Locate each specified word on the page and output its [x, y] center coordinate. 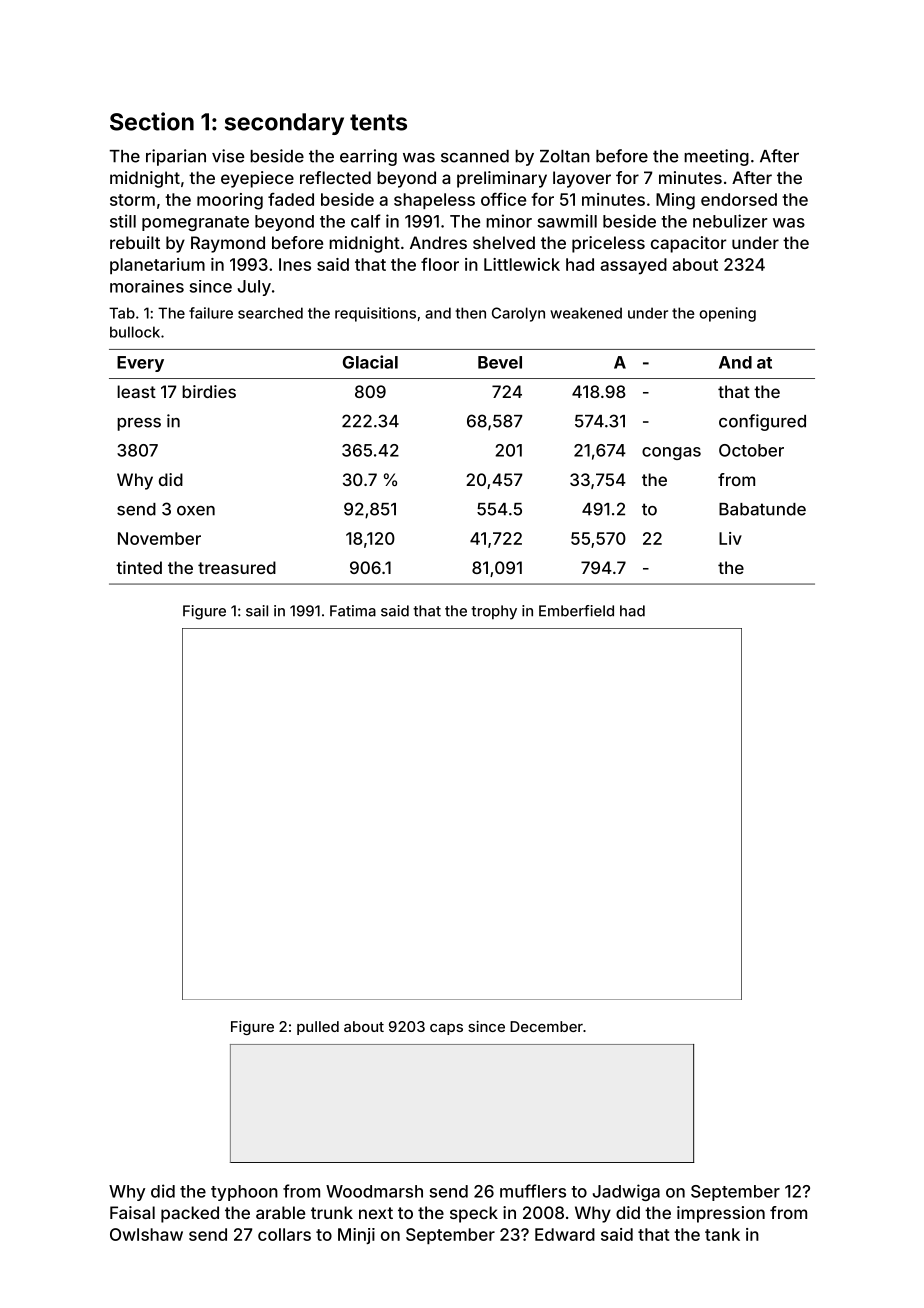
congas [671, 453]
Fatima [353, 611]
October [751, 450]
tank [722, 1234]
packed [190, 1214]
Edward [565, 1234]
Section [152, 121]
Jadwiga [626, 1192]
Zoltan [565, 156]
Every [140, 364]
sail [257, 611]
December [546, 1026]
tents [378, 122]
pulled [318, 1028]
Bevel [500, 362]
